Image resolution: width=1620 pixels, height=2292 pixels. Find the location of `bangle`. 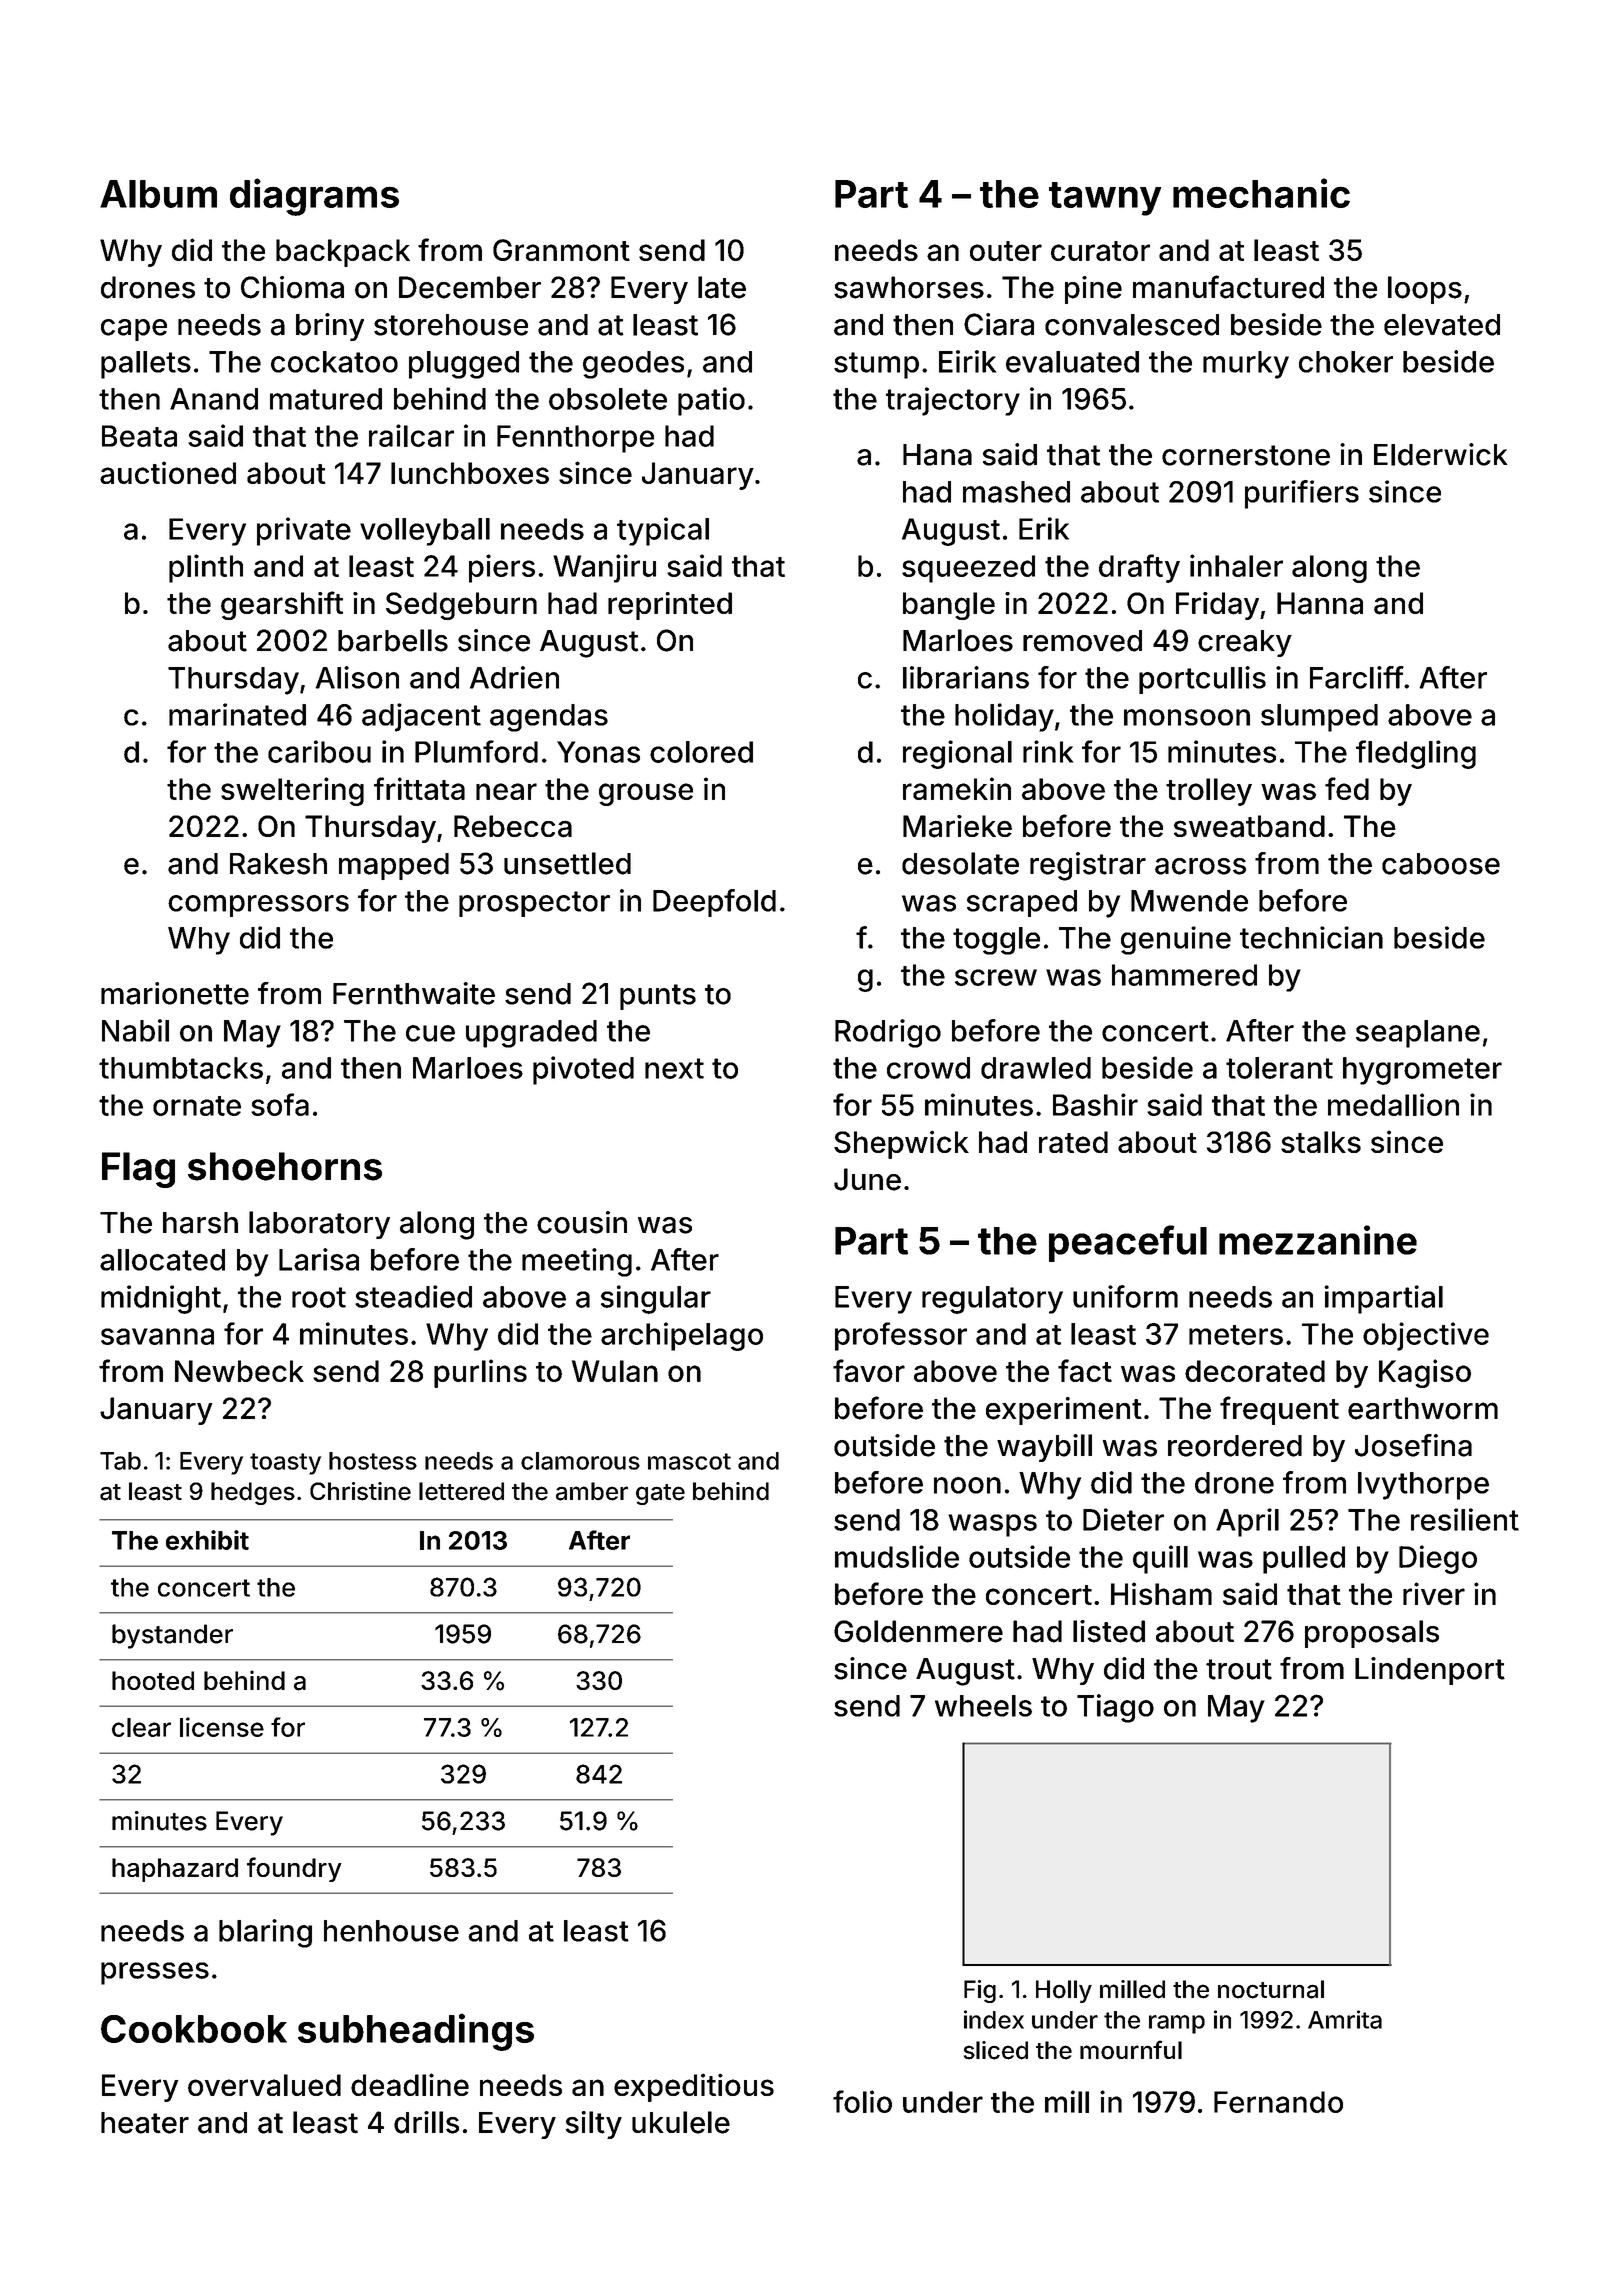

bangle is located at coordinates (949, 606).
